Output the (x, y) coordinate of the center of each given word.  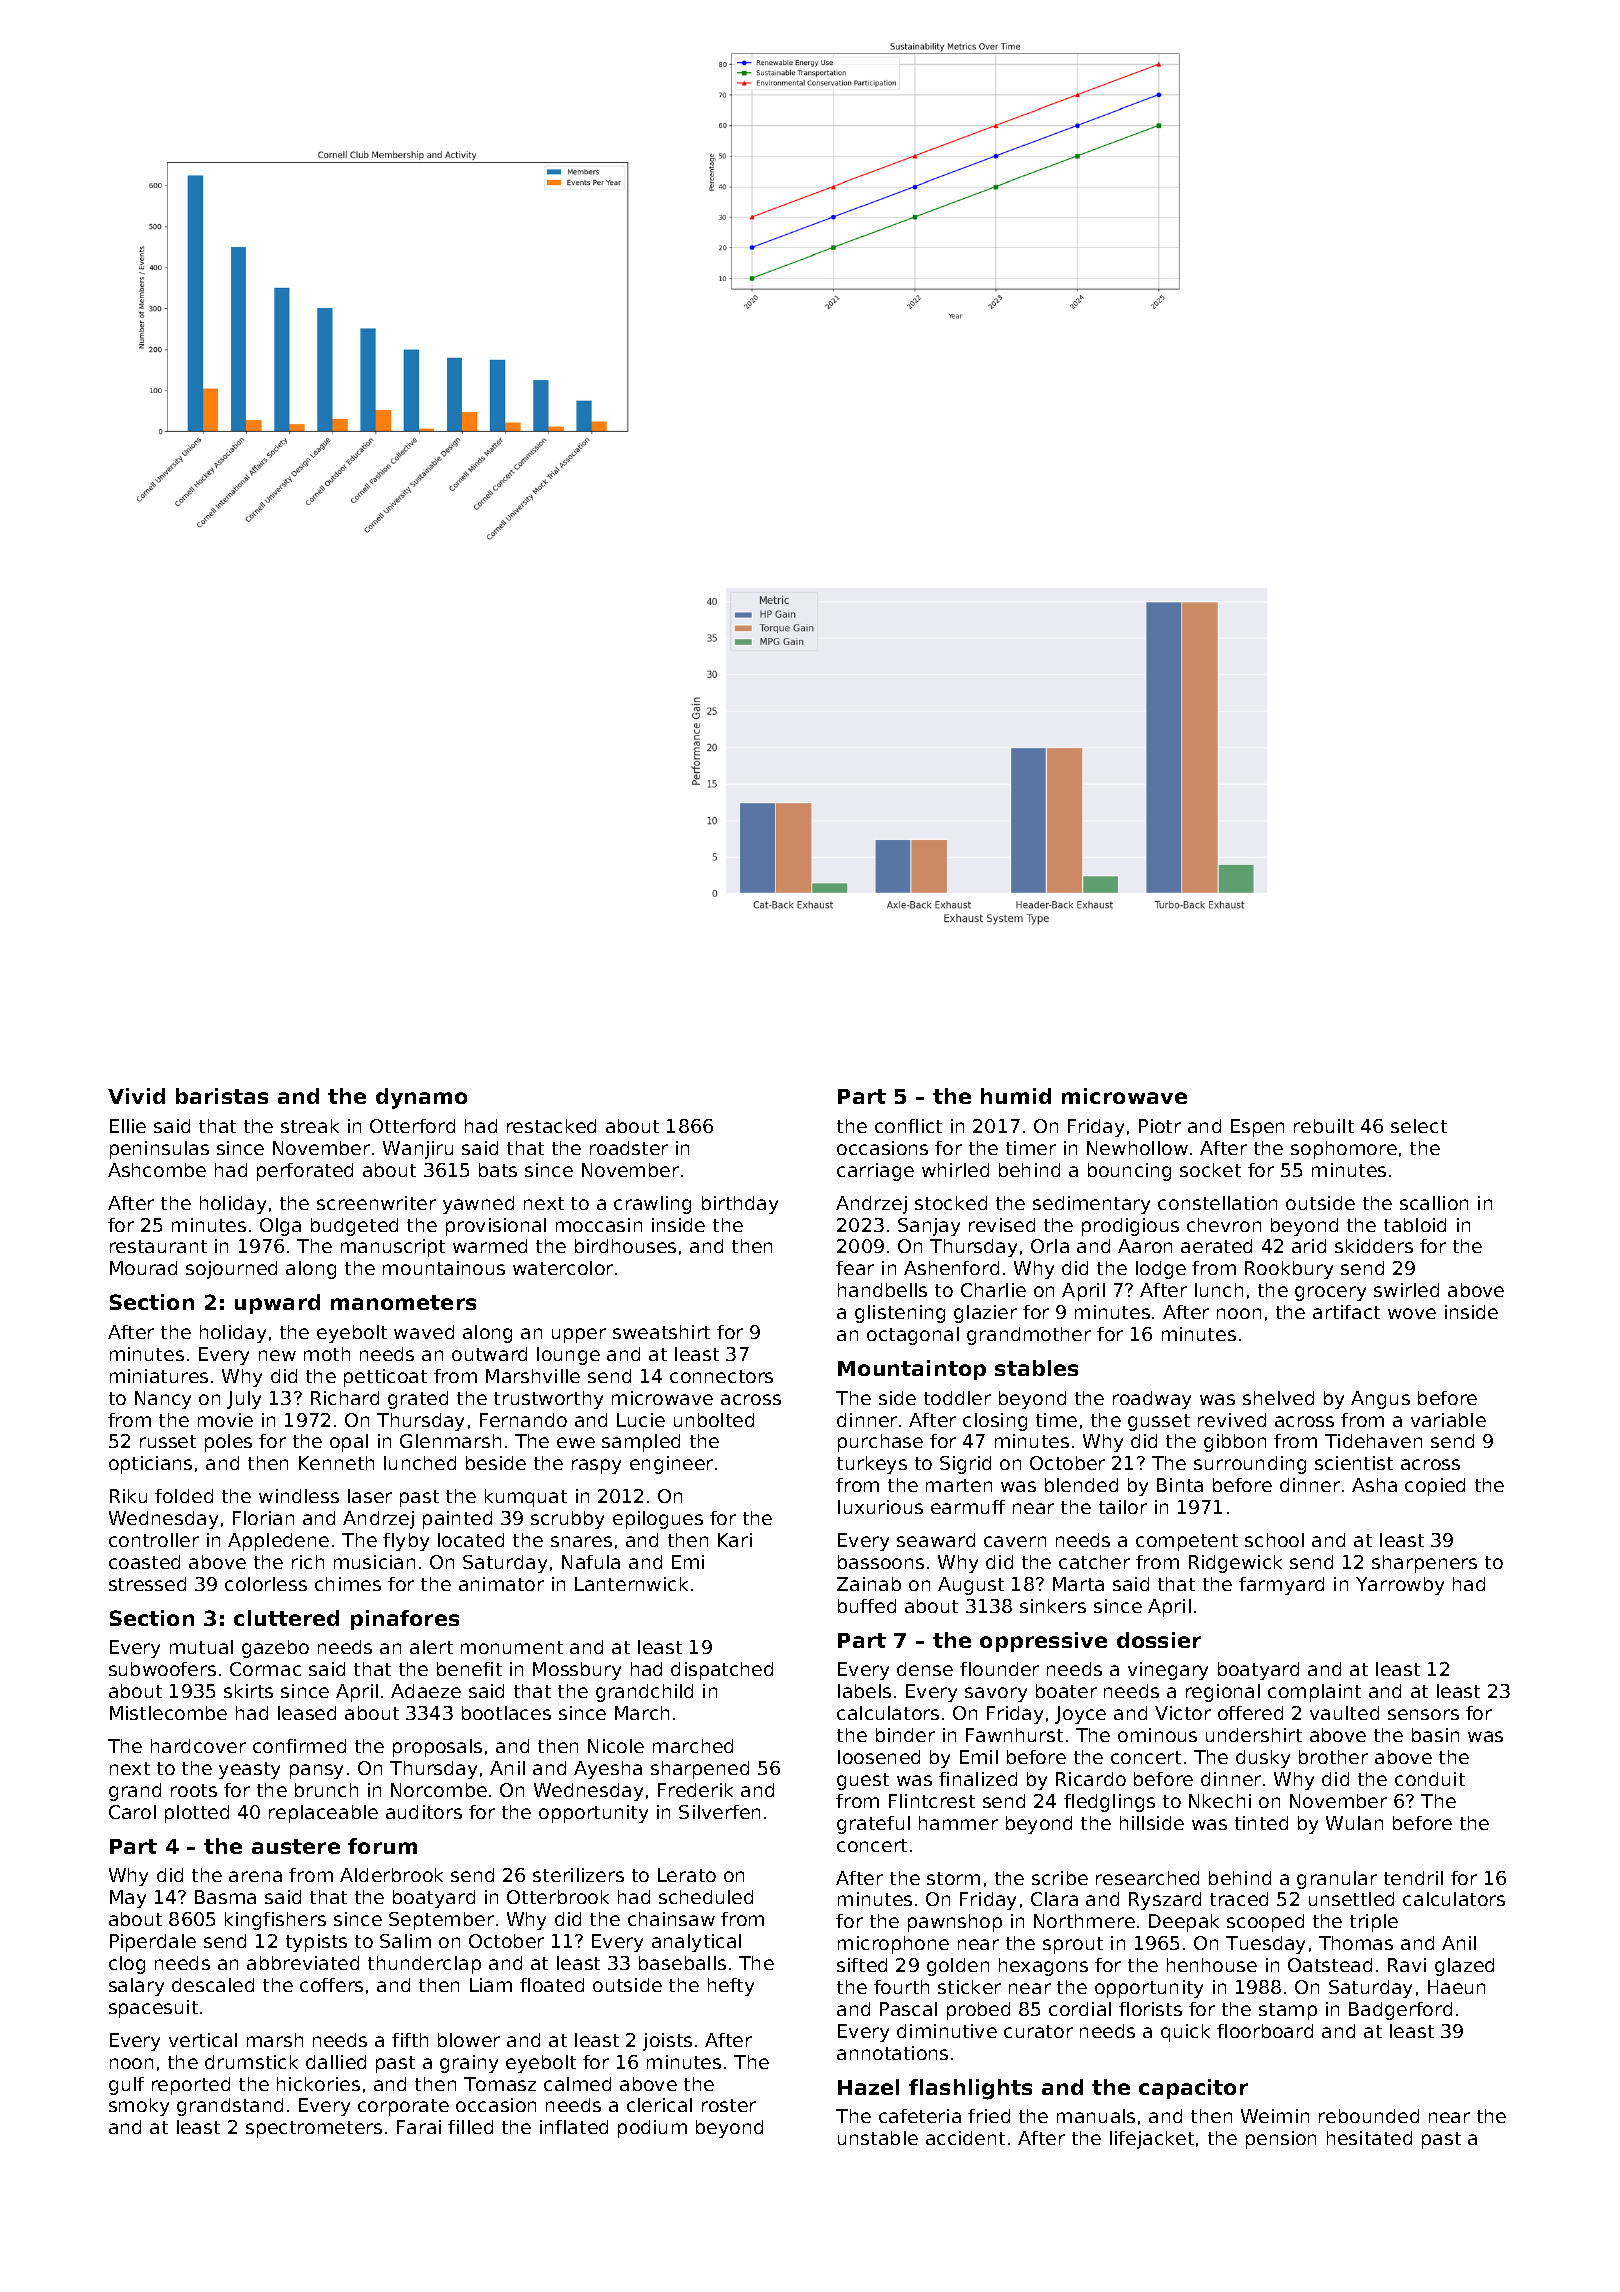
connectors (721, 1376)
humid (1016, 1096)
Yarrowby (1400, 1586)
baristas (222, 1096)
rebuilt (1324, 1126)
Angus (1380, 1400)
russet (168, 1441)
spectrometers (314, 2129)
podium (652, 2129)
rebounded (1369, 2116)
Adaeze (426, 1691)
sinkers (1053, 1606)
